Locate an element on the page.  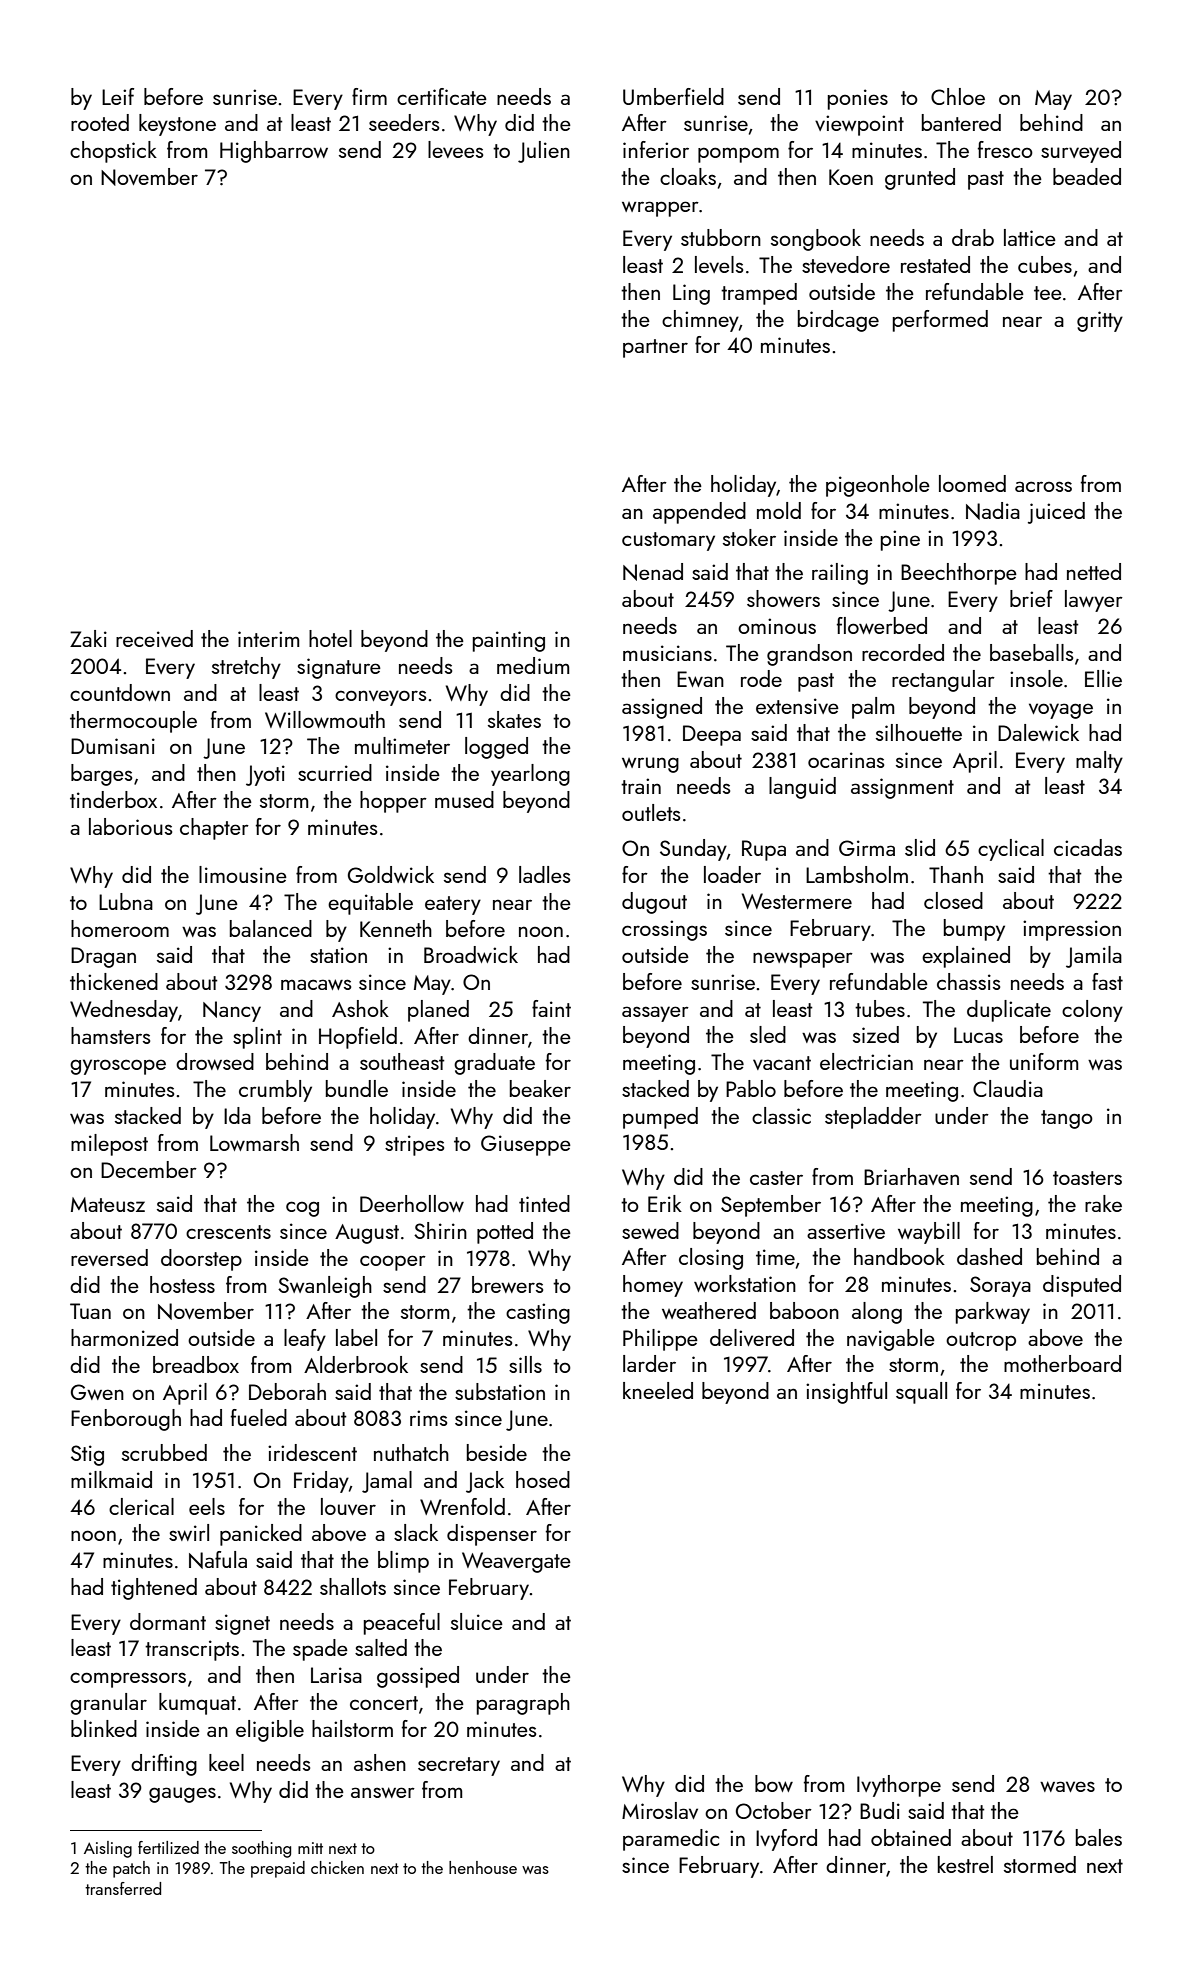
paramedic is located at coordinates (671, 1840).
